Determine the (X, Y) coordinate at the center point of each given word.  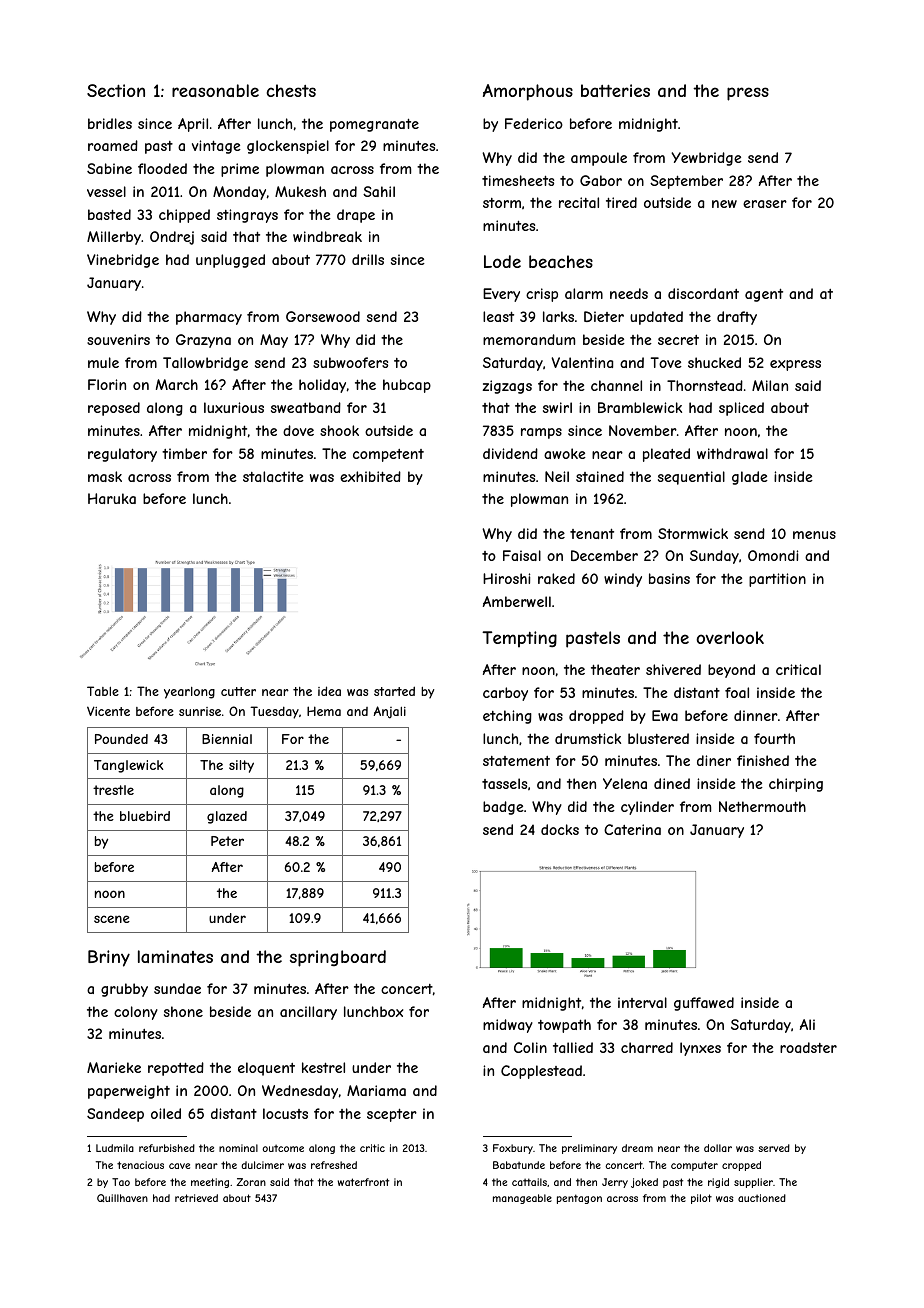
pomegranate (374, 125)
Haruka (112, 498)
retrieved (196, 1198)
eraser (765, 204)
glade (750, 478)
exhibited (370, 476)
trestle (113, 790)
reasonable (215, 90)
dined (672, 783)
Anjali (389, 712)
